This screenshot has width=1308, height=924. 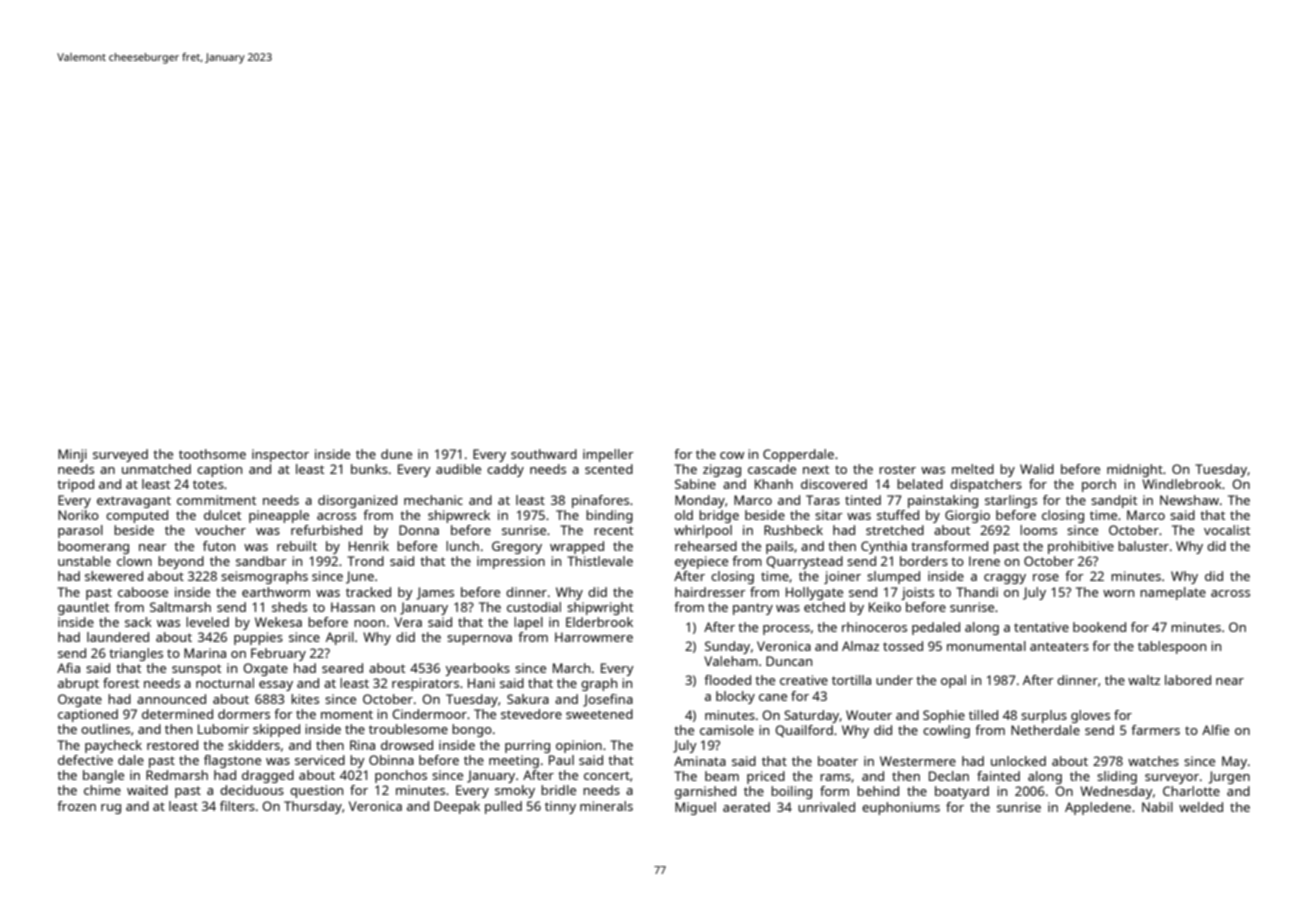 I want to click on next, so click(x=816, y=469).
